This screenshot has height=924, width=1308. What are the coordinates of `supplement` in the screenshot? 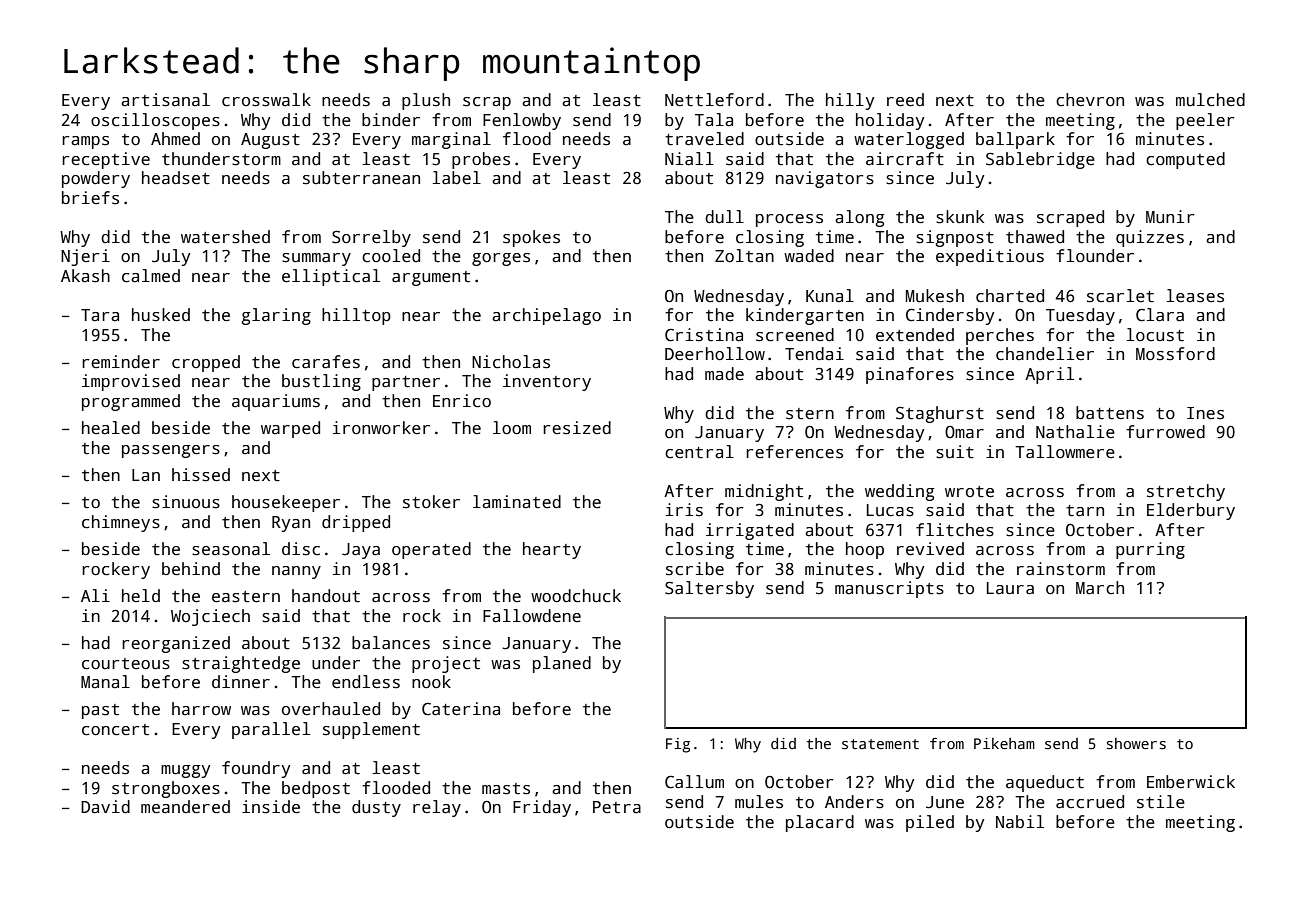 It's located at (371, 730).
